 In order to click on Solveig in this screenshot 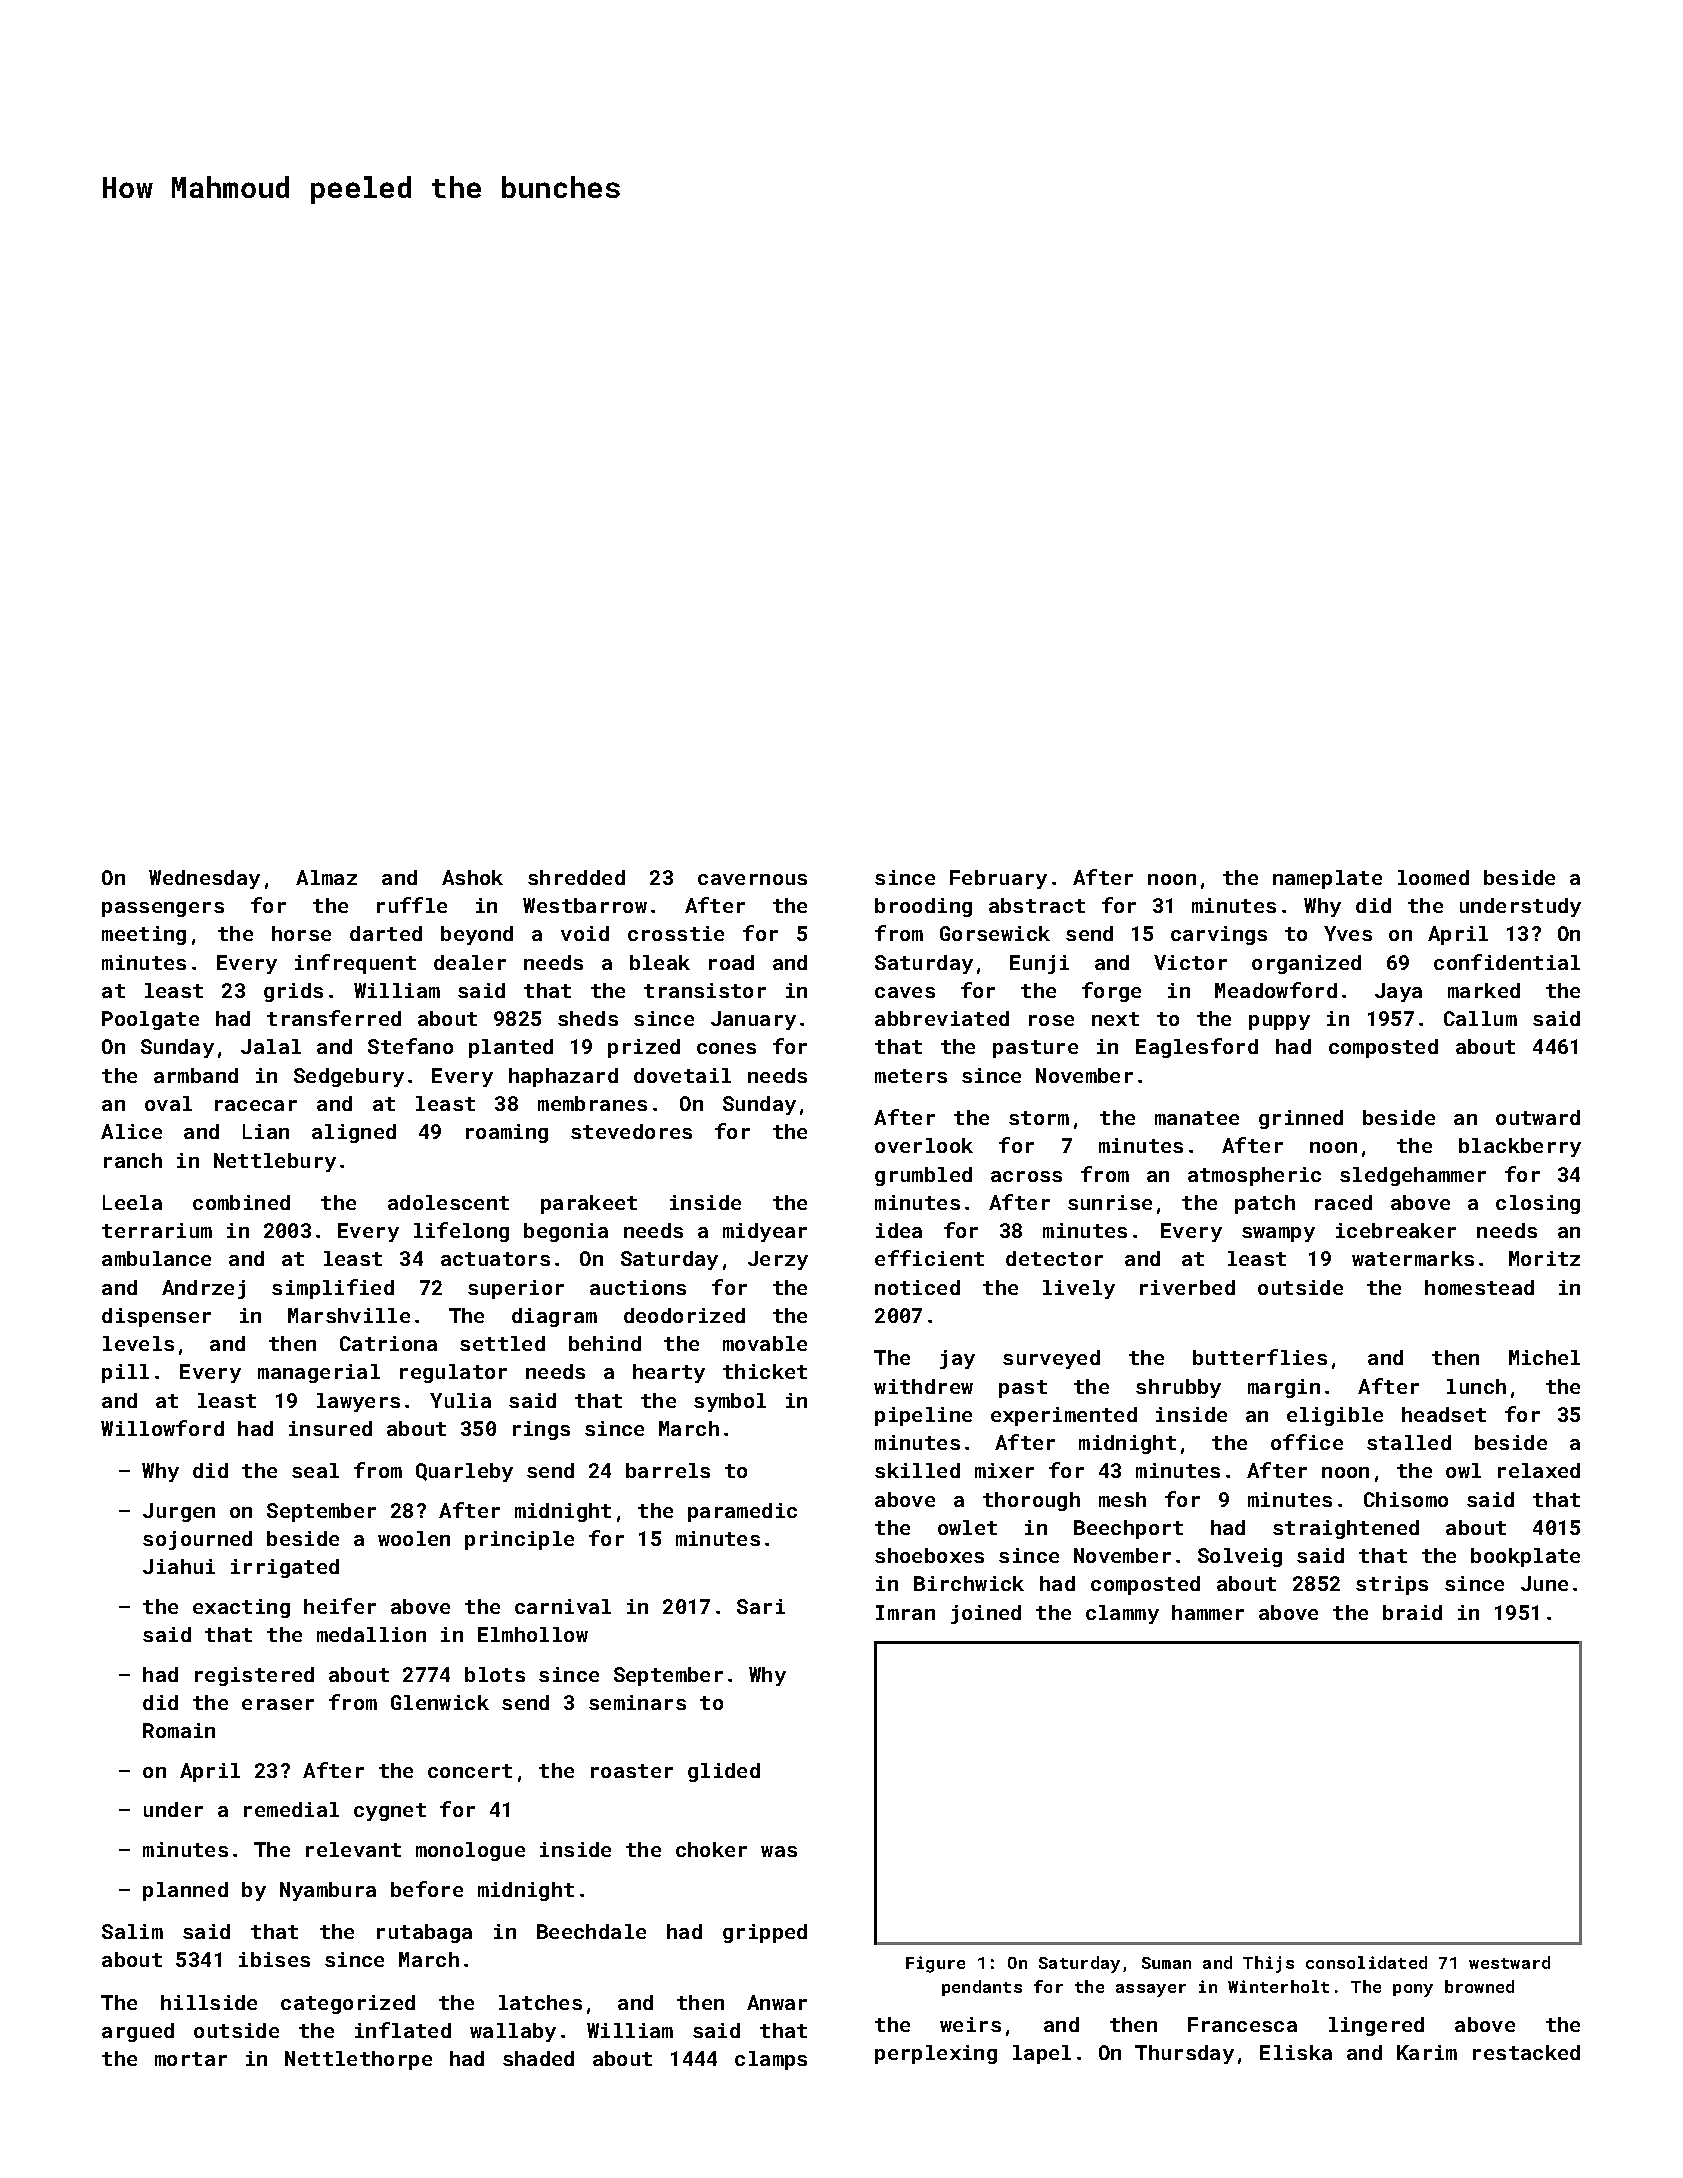, I will do `click(1240, 1557)`.
